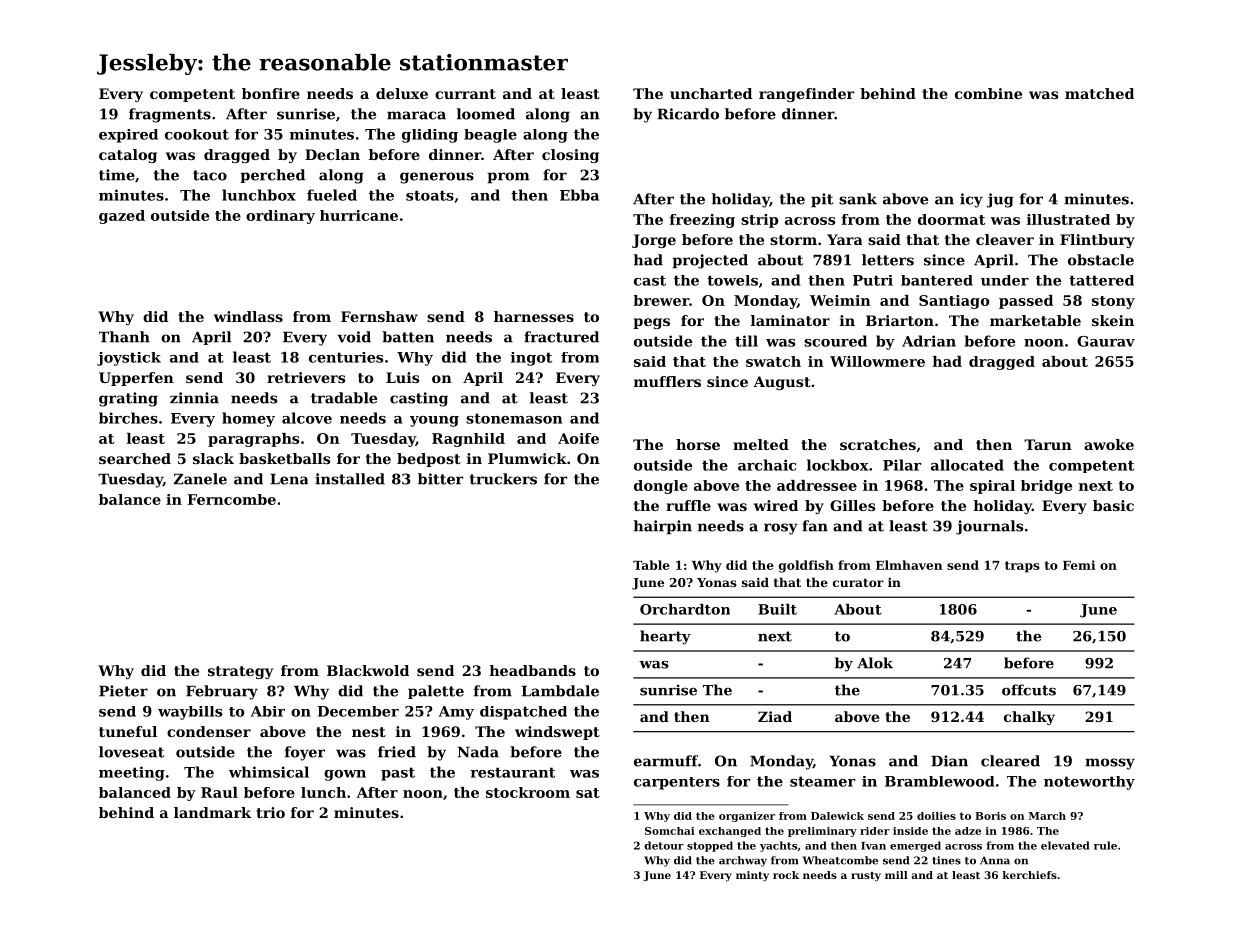  Describe the element at coordinates (270, 812) in the document. I see `trio` at that location.
